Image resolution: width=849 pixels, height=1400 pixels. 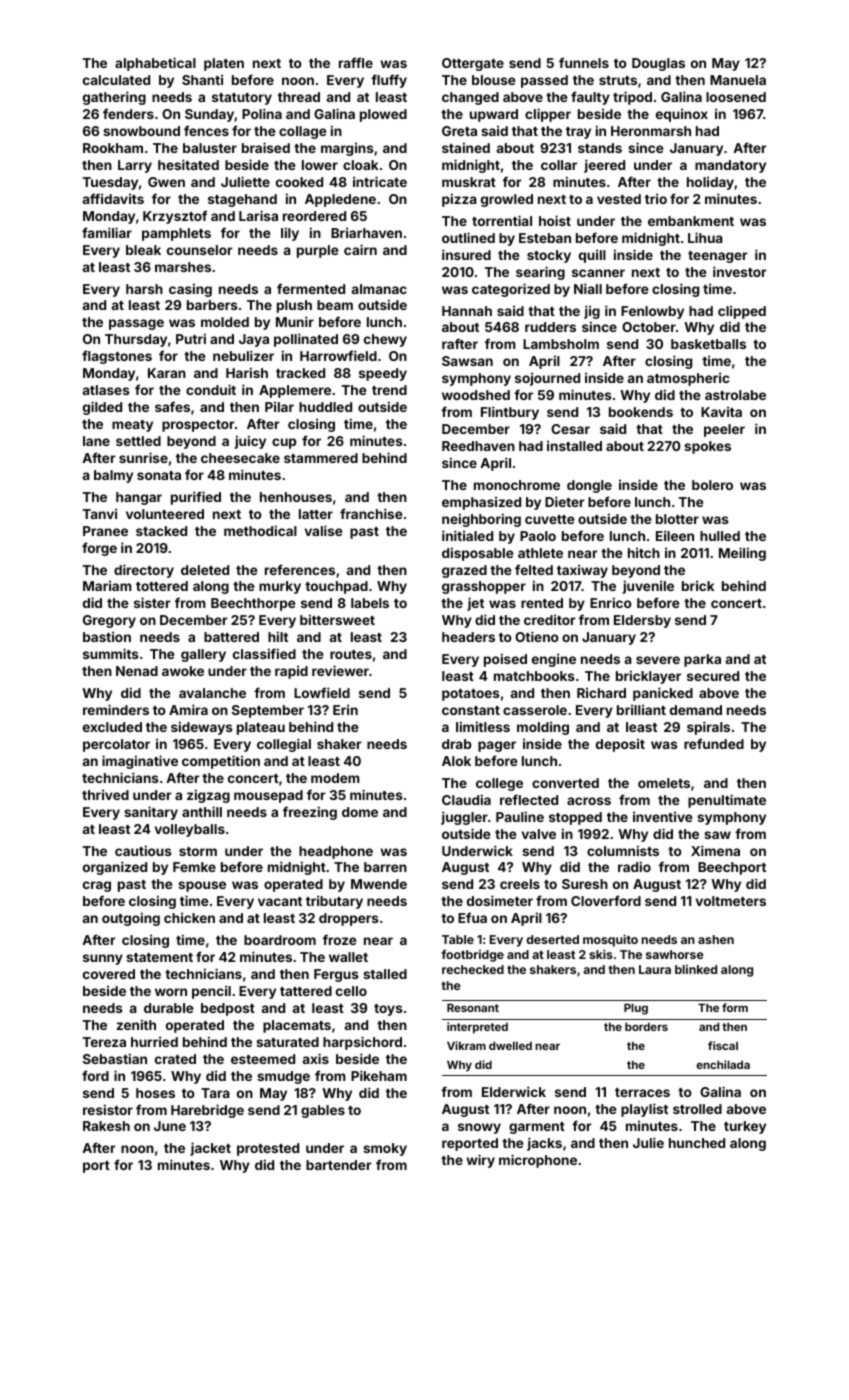 I want to click on labels, so click(x=370, y=603).
